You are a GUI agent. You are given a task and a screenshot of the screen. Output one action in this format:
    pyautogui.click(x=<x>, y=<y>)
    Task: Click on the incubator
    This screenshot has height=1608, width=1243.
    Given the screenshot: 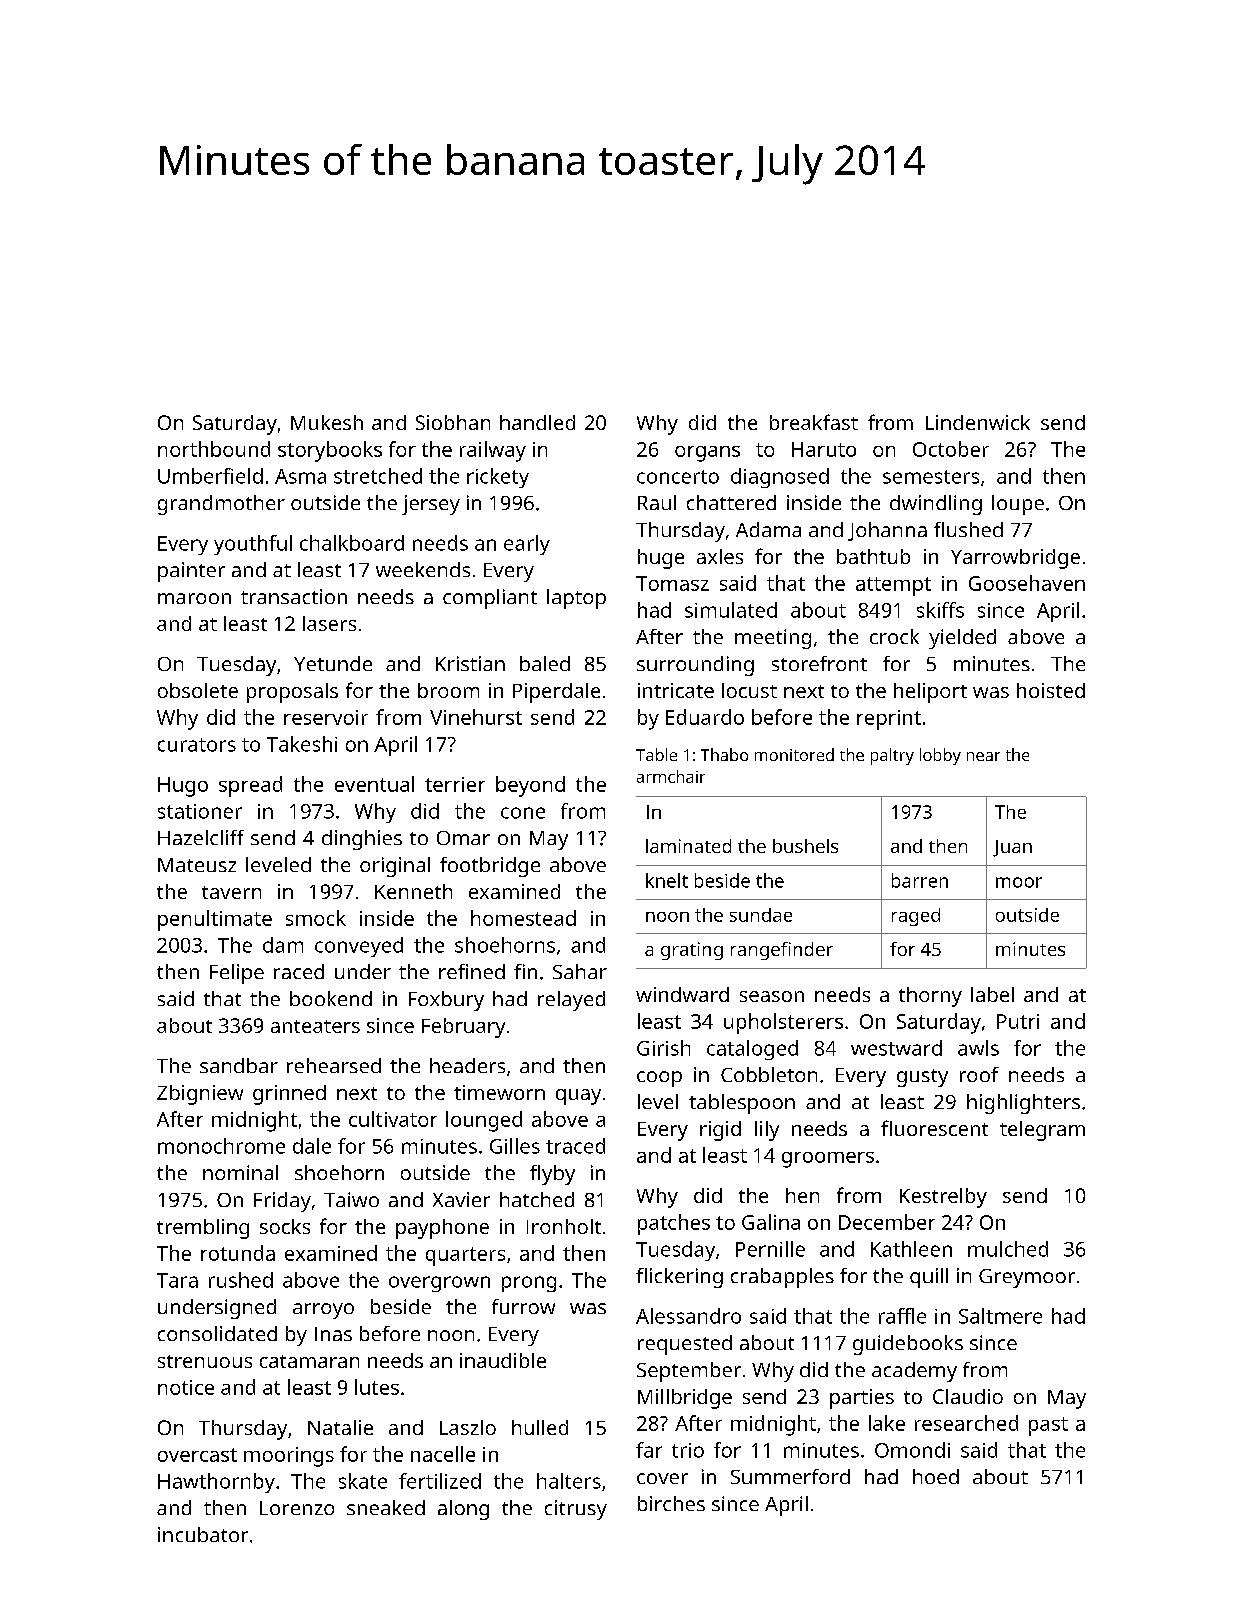 What is the action you would take?
    pyautogui.click(x=203, y=1534)
